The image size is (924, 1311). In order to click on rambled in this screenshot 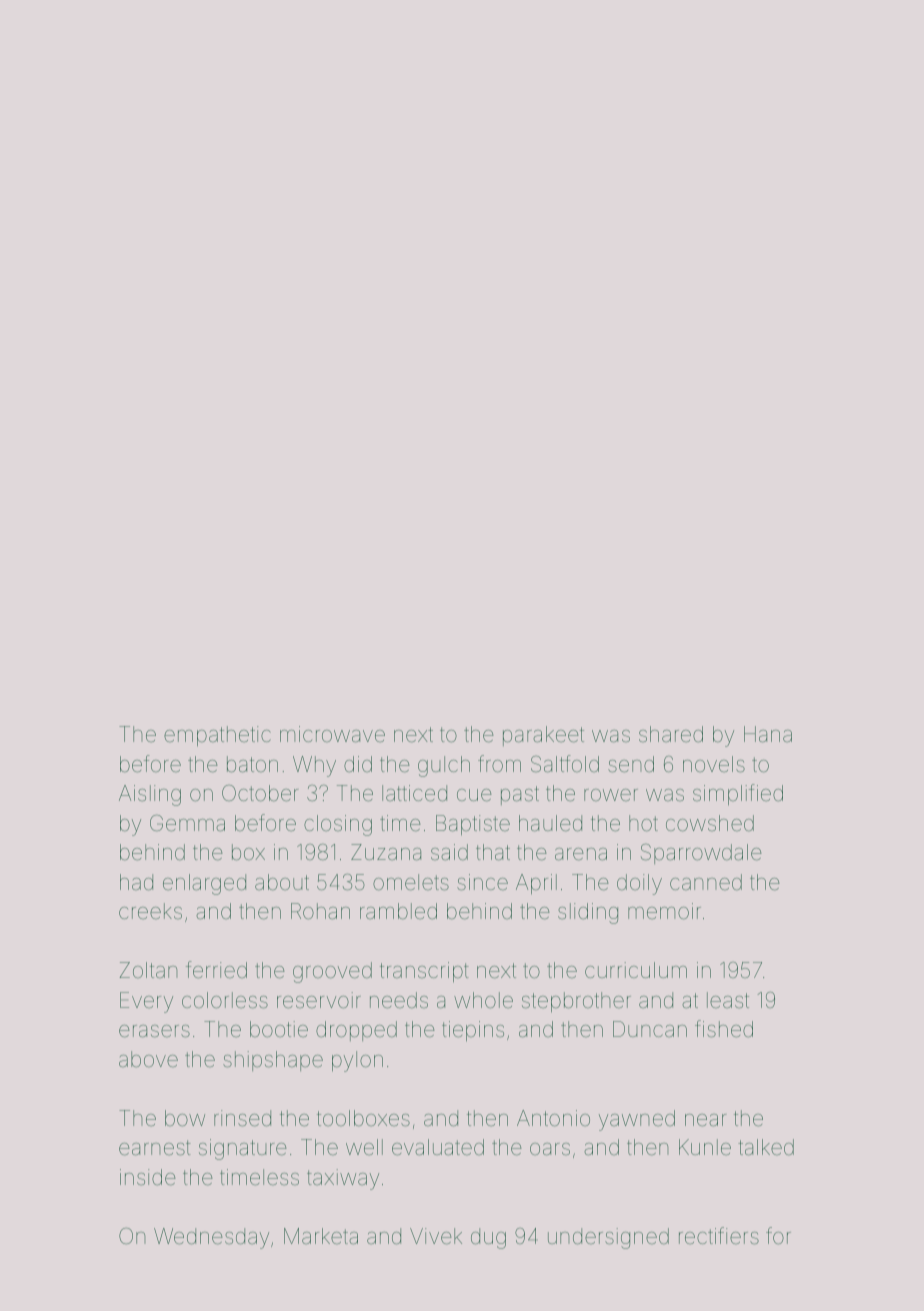, I will do `click(398, 911)`.
